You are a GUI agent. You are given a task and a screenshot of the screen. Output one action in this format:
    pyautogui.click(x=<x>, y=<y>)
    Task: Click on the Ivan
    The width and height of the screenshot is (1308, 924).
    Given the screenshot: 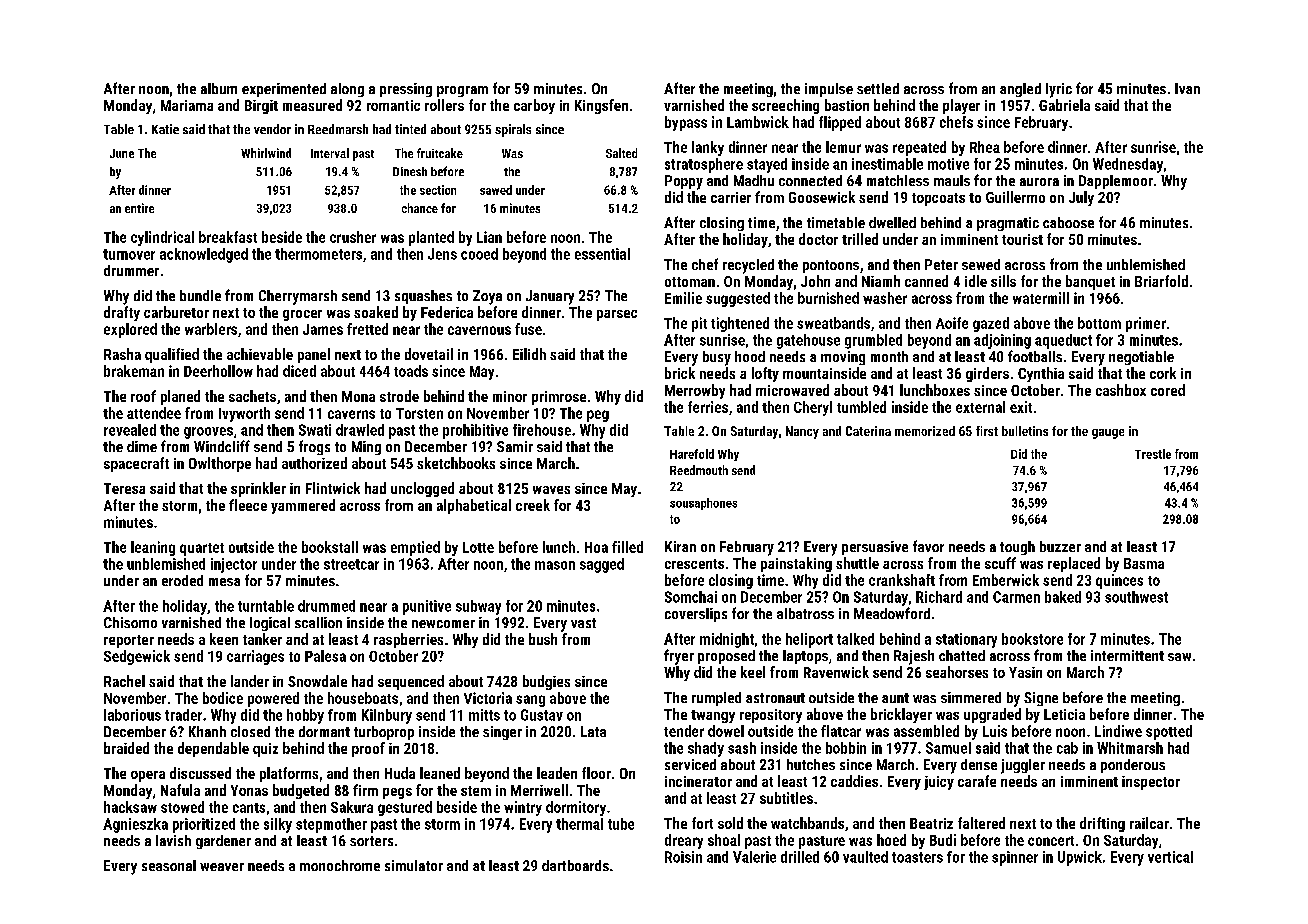 What is the action you would take?
    pyautogui.click(x=1187, y=88)
